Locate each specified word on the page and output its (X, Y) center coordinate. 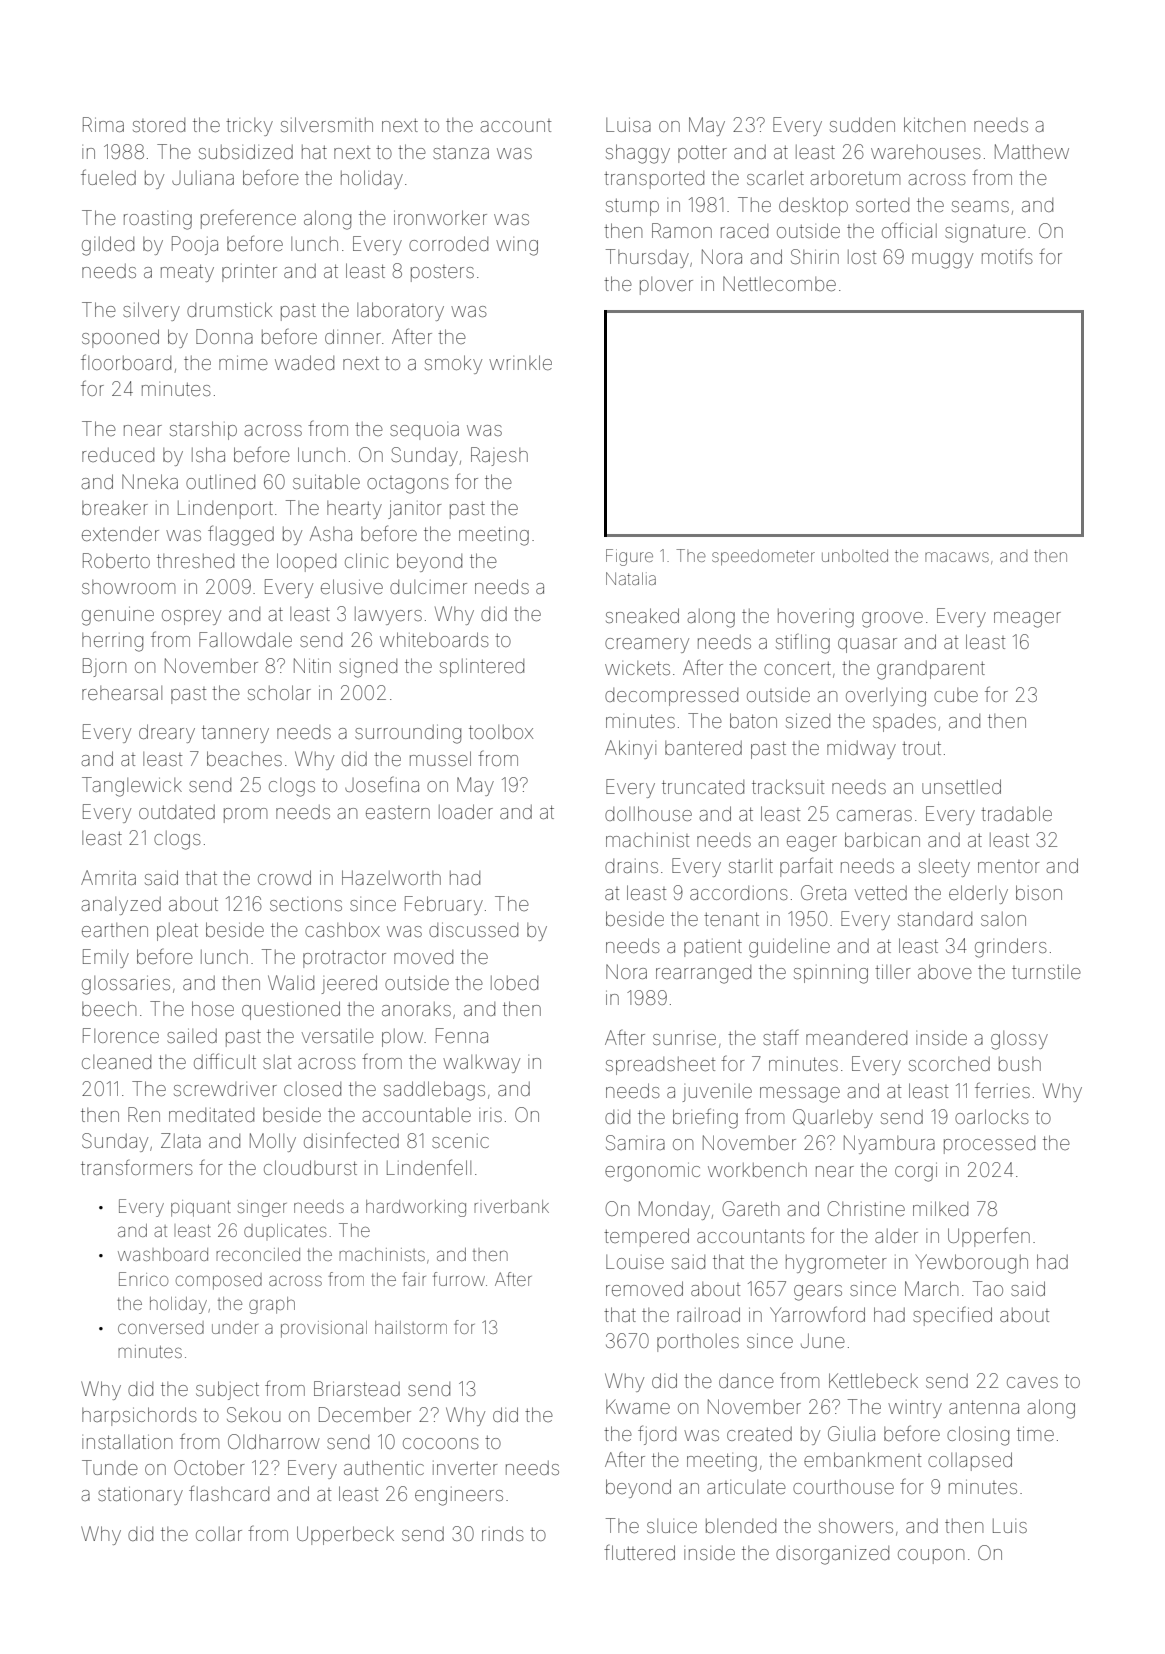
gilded (108, 246)
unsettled (961, 786)
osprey (191, 617)
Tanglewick (132, 787)
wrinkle (520, 362)
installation (127, 1441)
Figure (629, 557)
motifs (1007, 256)
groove (892, 620)
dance (746, 1380)
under (235, 1327)
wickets (637, 668)
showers (856, 1525)
